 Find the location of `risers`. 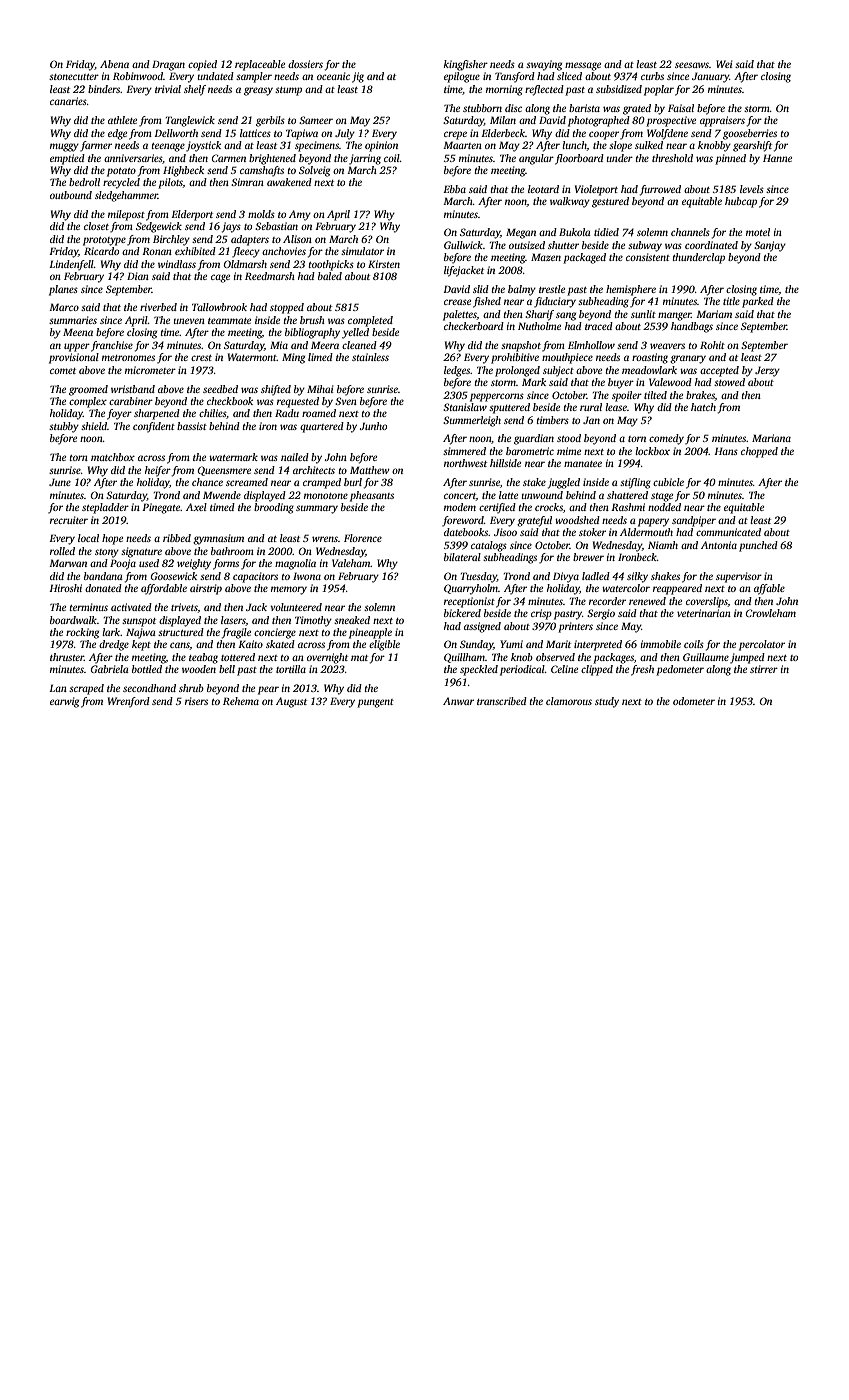

risers is located at coordinates (196, 701).
